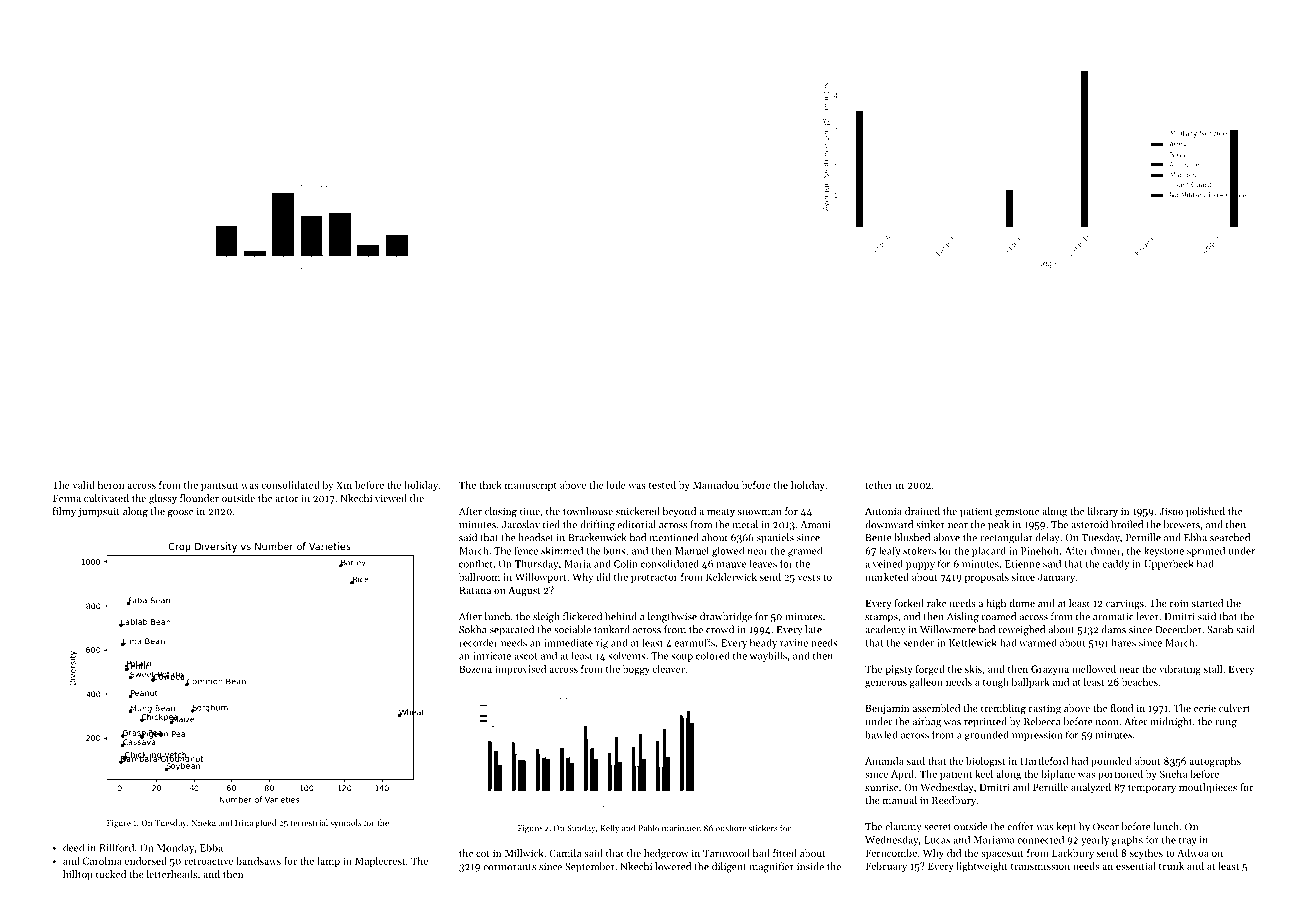 This image has height=924, width=1308. What do you see at coordinates (1171, 511) in the image?
I see `Jisoo` at bounding box center [1171, 511].
